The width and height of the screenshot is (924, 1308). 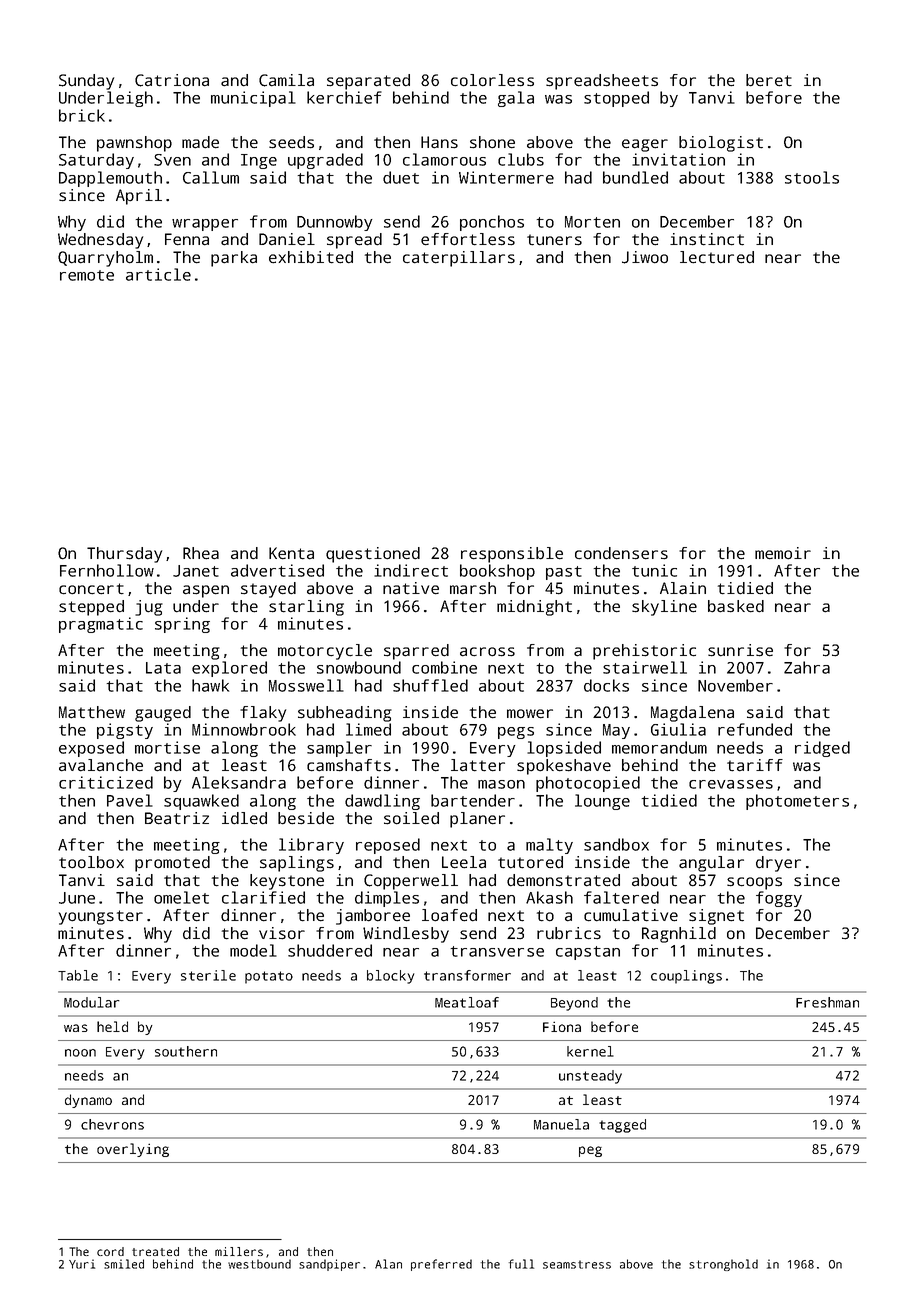 I want to click on colorless, so click(x=492, y=80).
